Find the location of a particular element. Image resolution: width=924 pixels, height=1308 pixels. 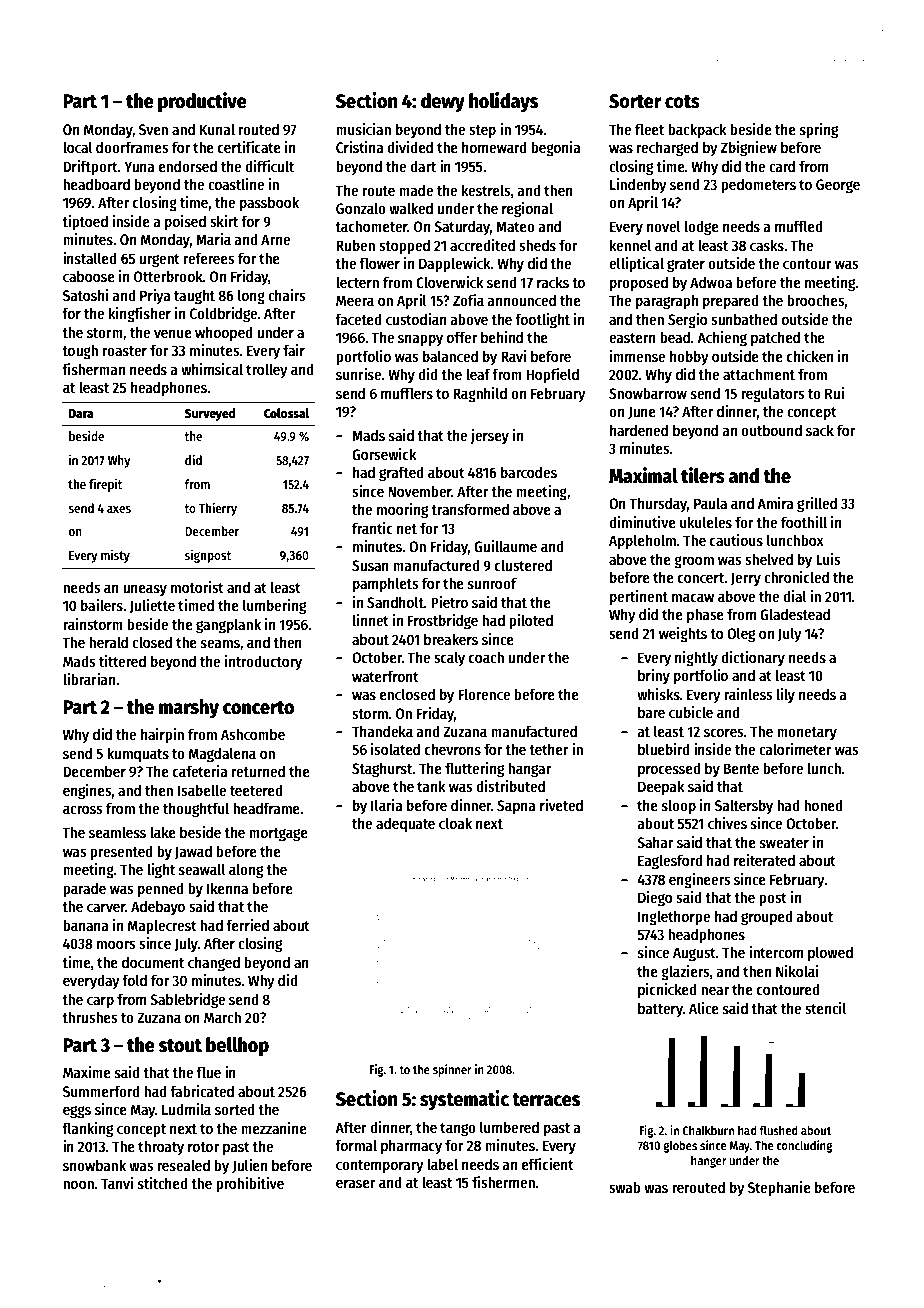

brooches is located at coordinates (816, 300).
